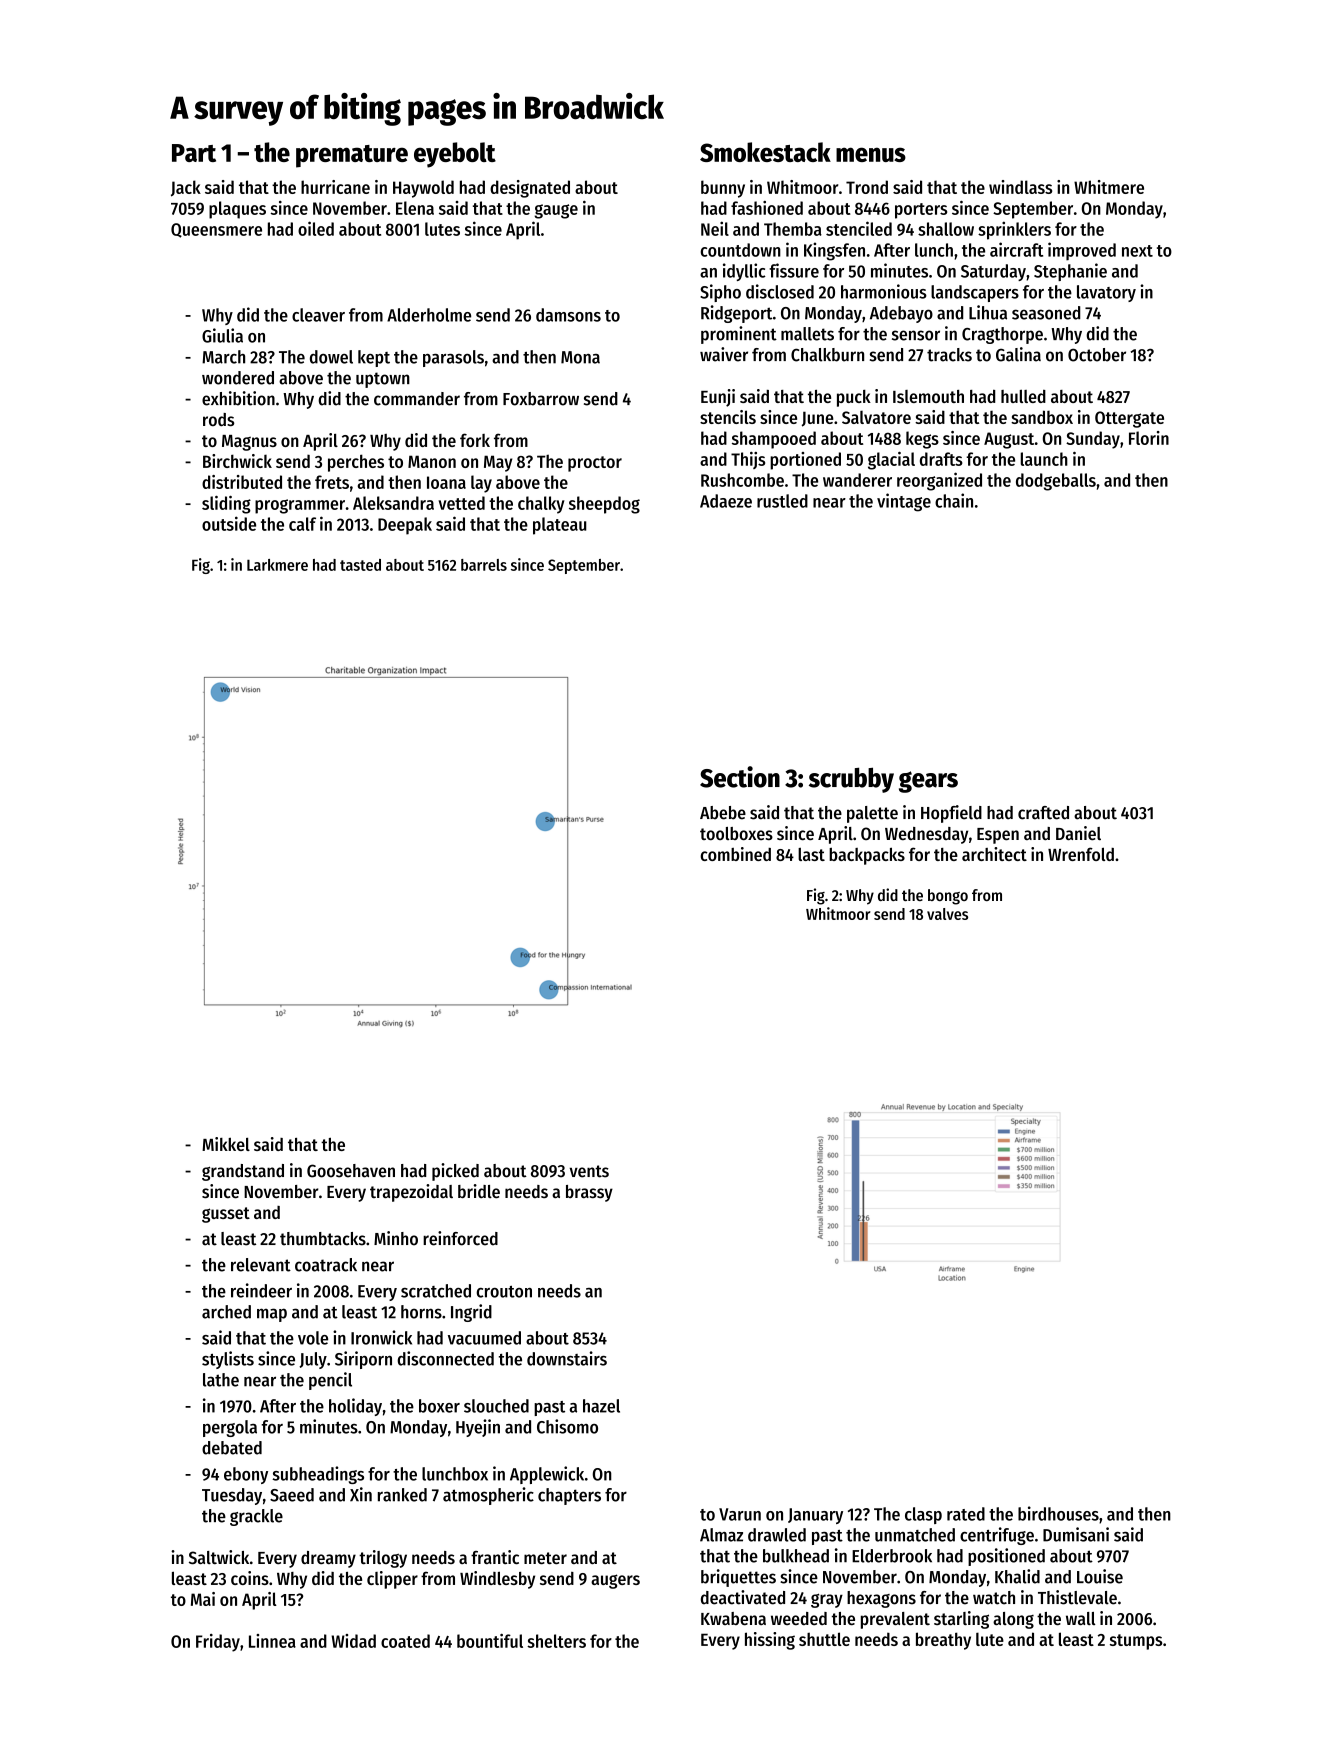  What do you see at coordinates (277, 565) in the screenshot?
I see `Larkmere` at bounding box center [277, 565].
